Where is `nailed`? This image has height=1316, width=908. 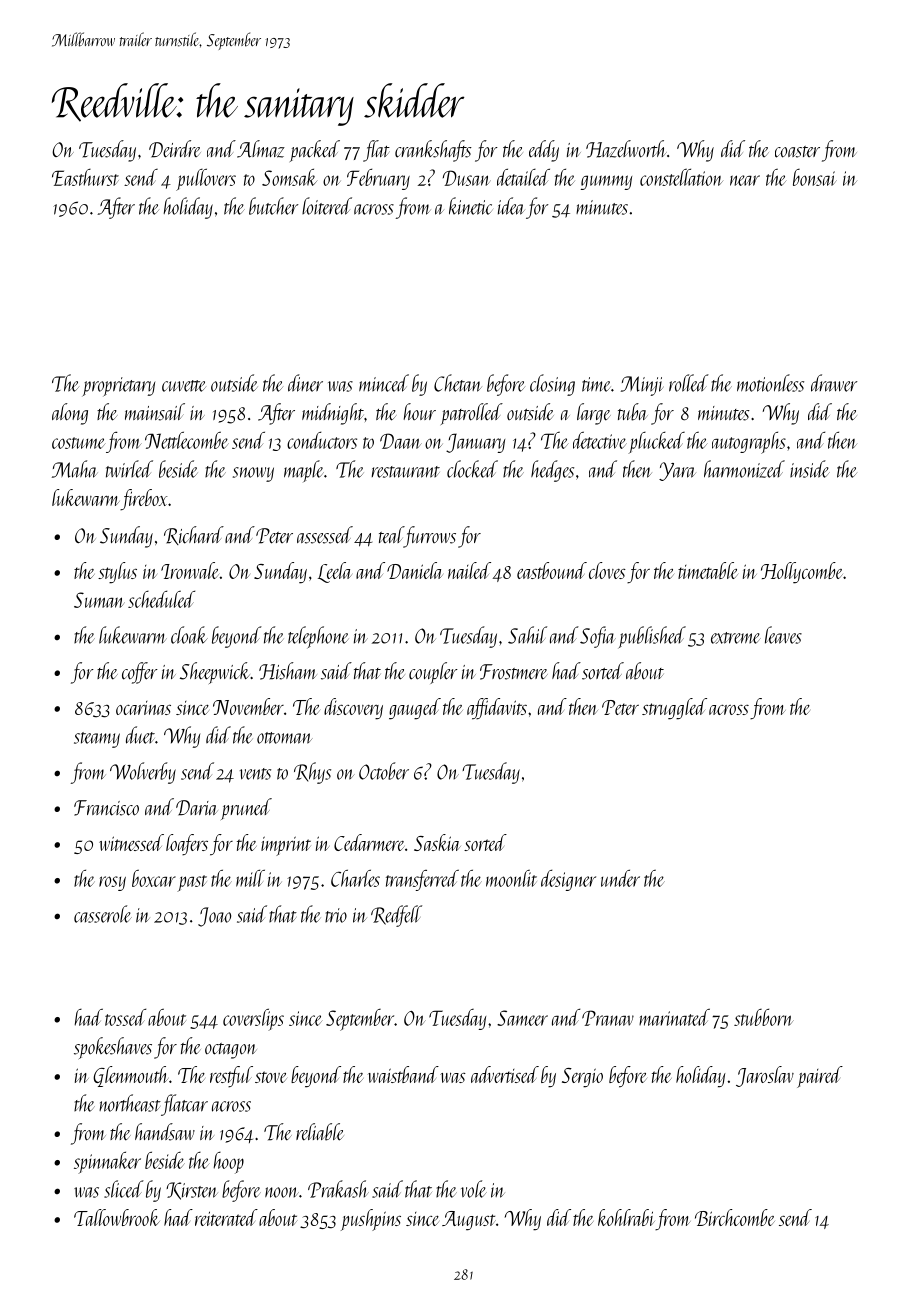
nailed is located at coordinates (469, 570).
